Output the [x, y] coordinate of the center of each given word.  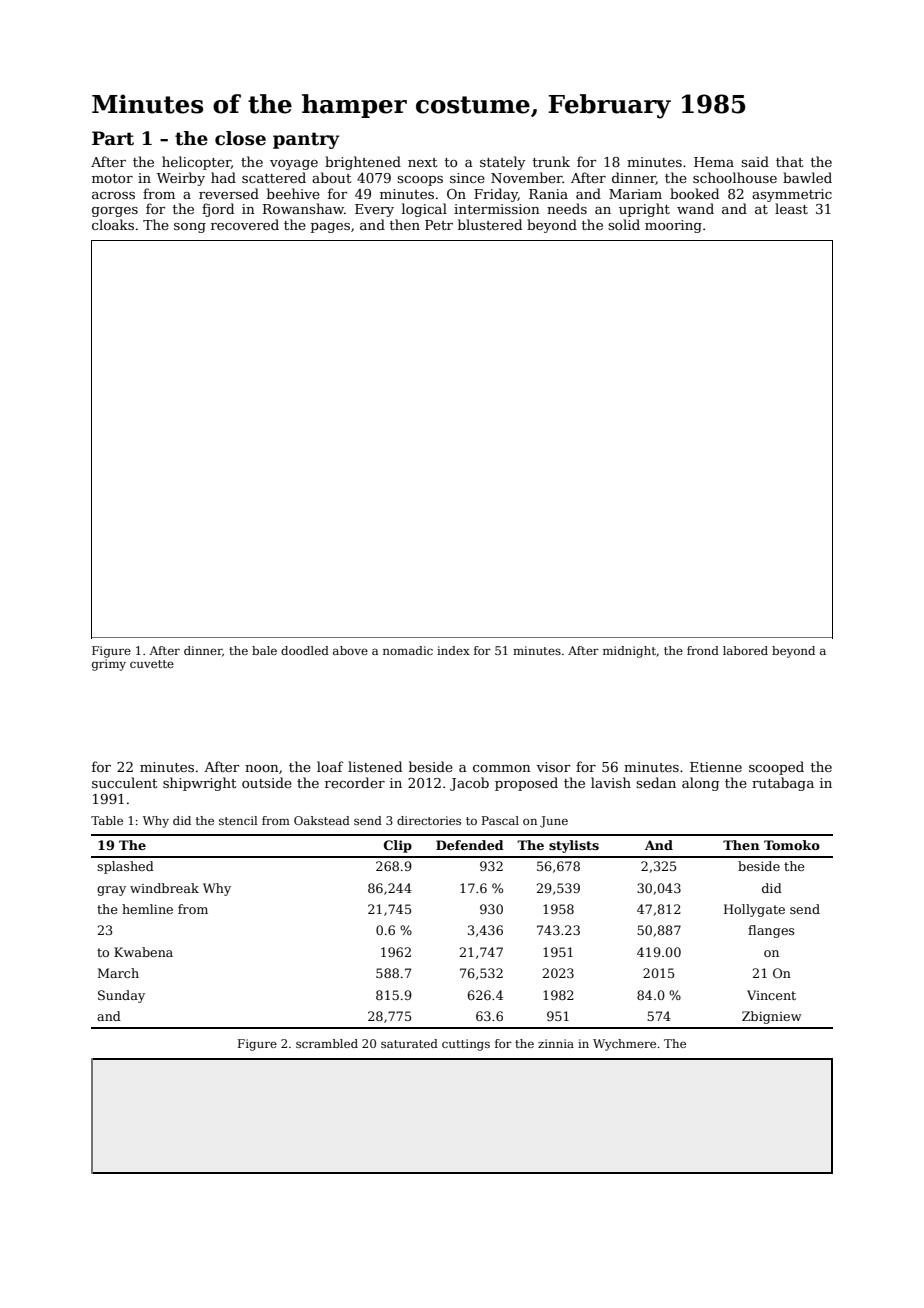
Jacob [469, 784]
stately [502, 163]
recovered [245, 224]
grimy [109, 665]
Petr [439, 225]
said [755, 161]
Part [113, 138]
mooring [673, 226]
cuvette [152, 664]
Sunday [121, 996]
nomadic [408, 650]
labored [745, 650]
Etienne [716, 767]
